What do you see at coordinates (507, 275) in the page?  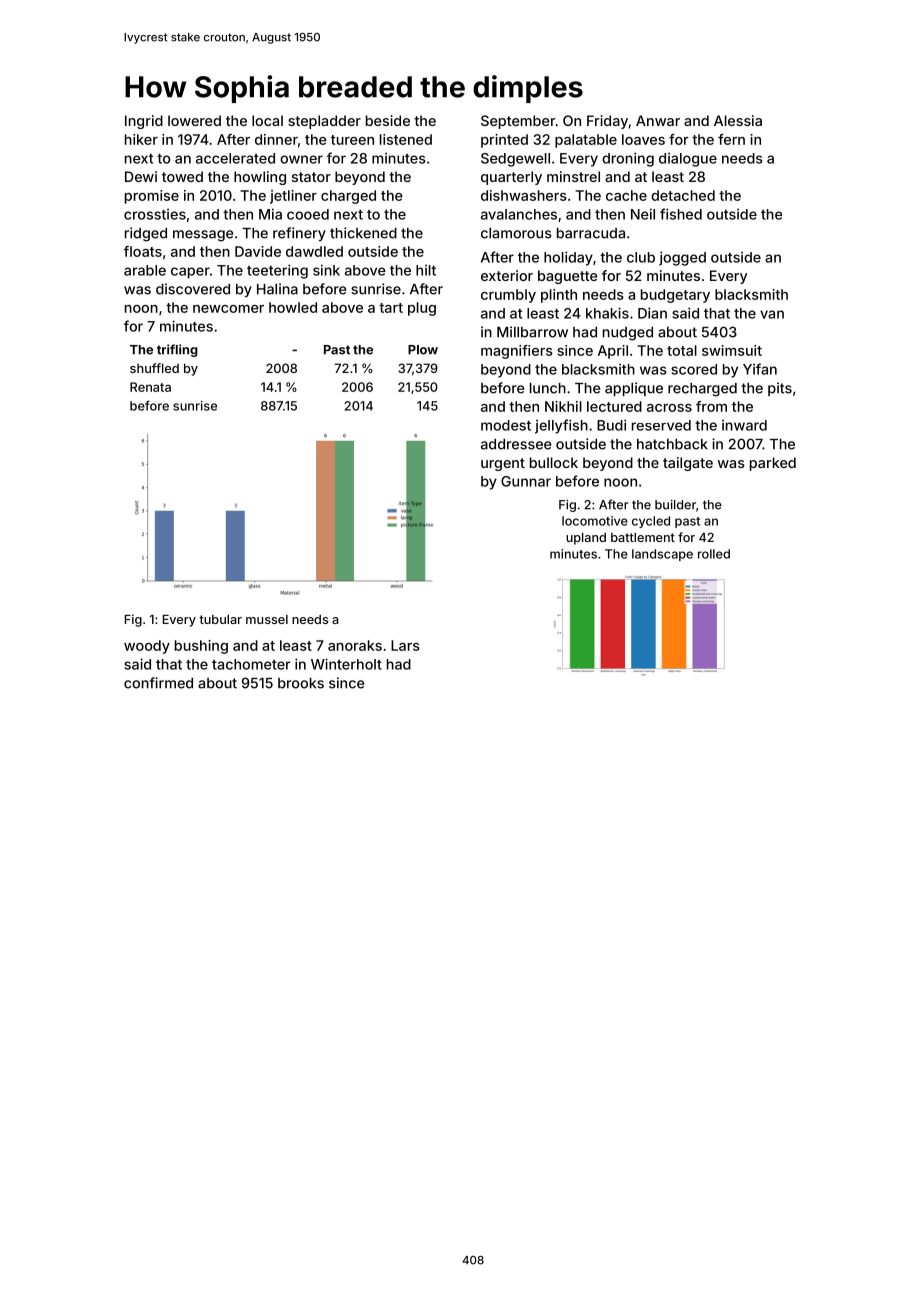 I see `exterior` at bounding box center [507, 275].
